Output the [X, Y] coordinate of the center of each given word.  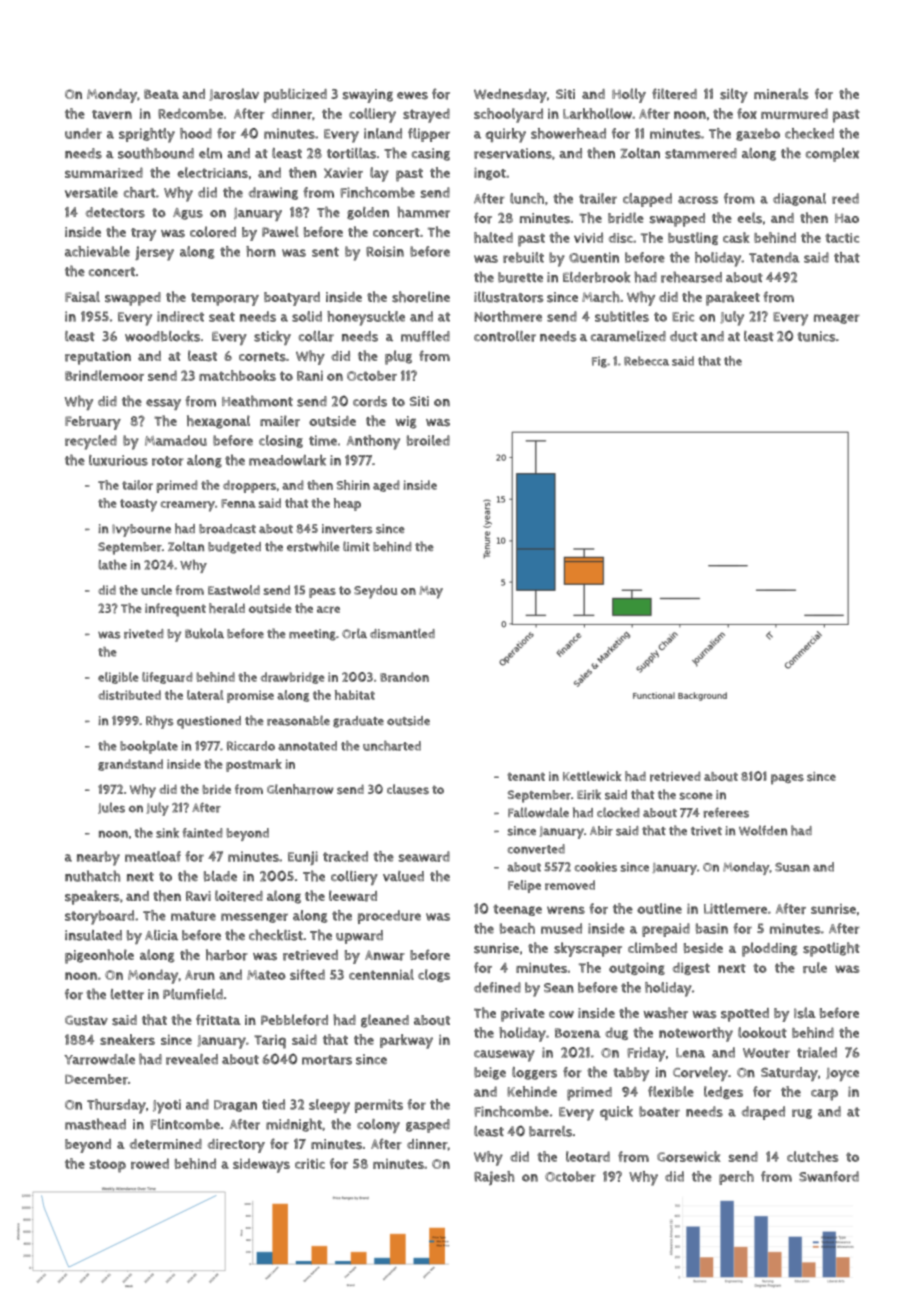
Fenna [238, 503]
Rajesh [494, 1178]
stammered [701, 153]
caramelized [628, 336]
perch [736, 1178]
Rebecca [646, 361]
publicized [295, 95]
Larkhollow [597, 113]
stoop [108, 1166]
